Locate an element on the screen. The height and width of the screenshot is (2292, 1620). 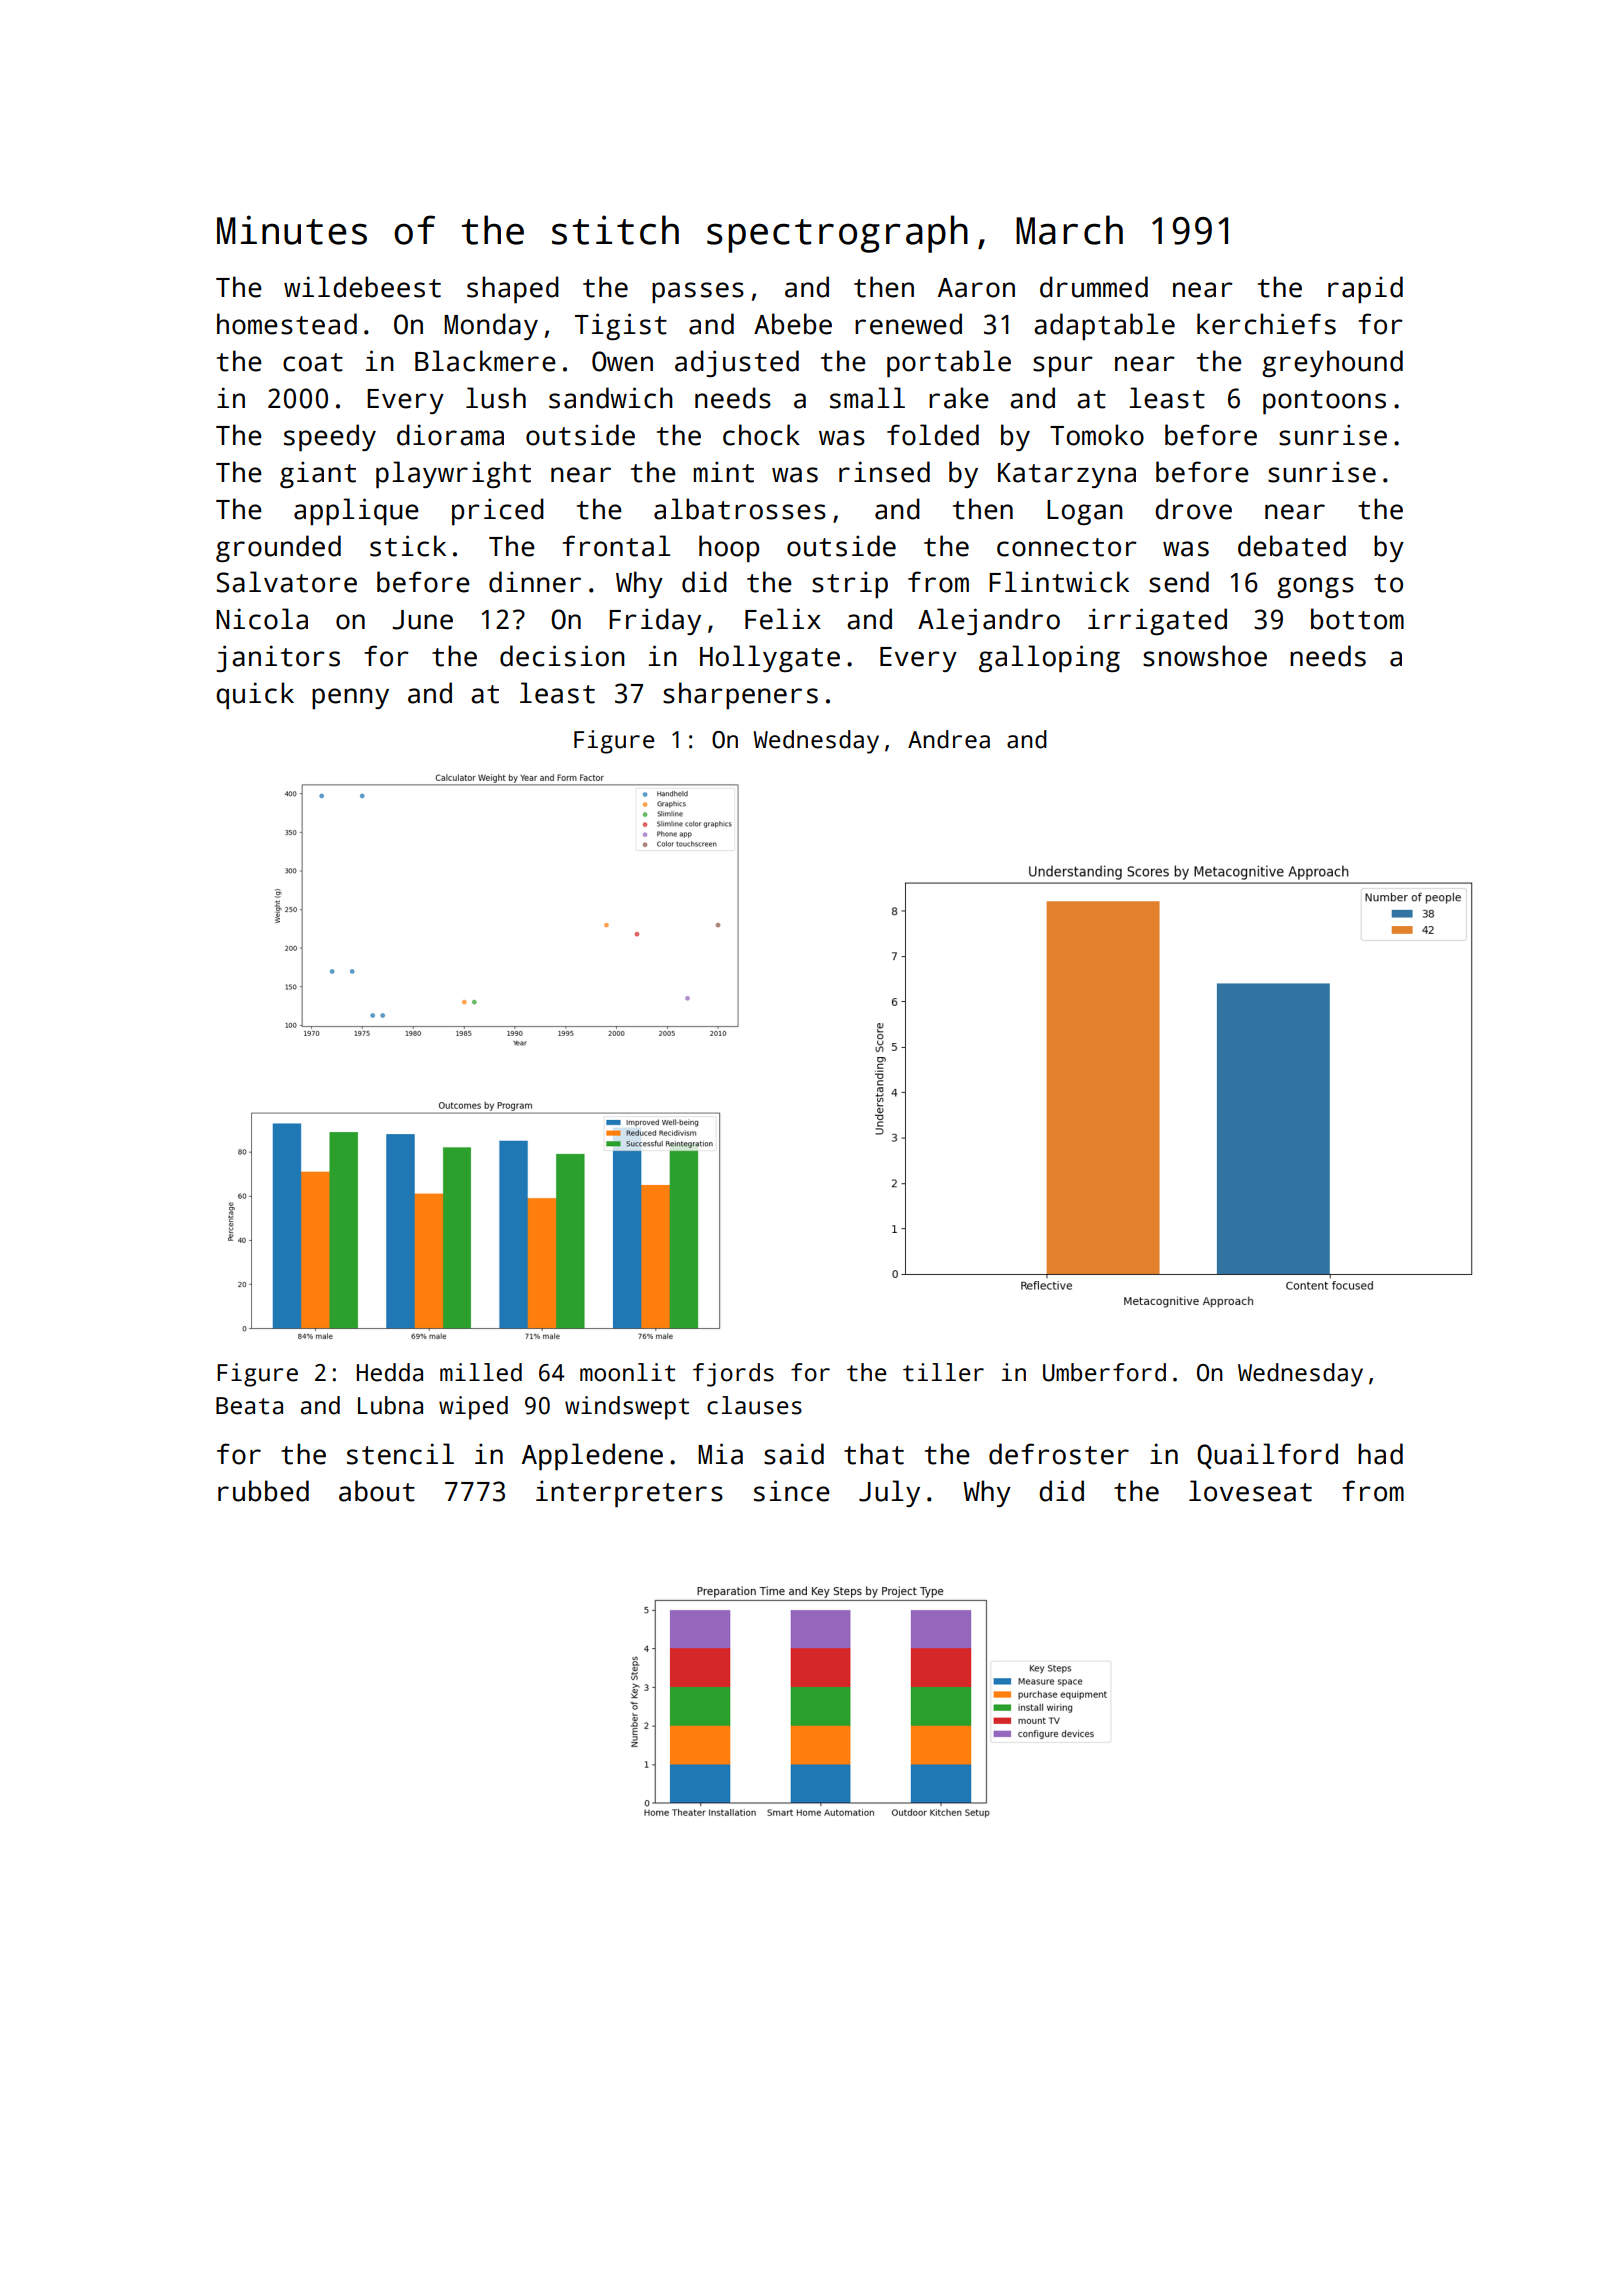
decision is located at coordinates (562, 656).
